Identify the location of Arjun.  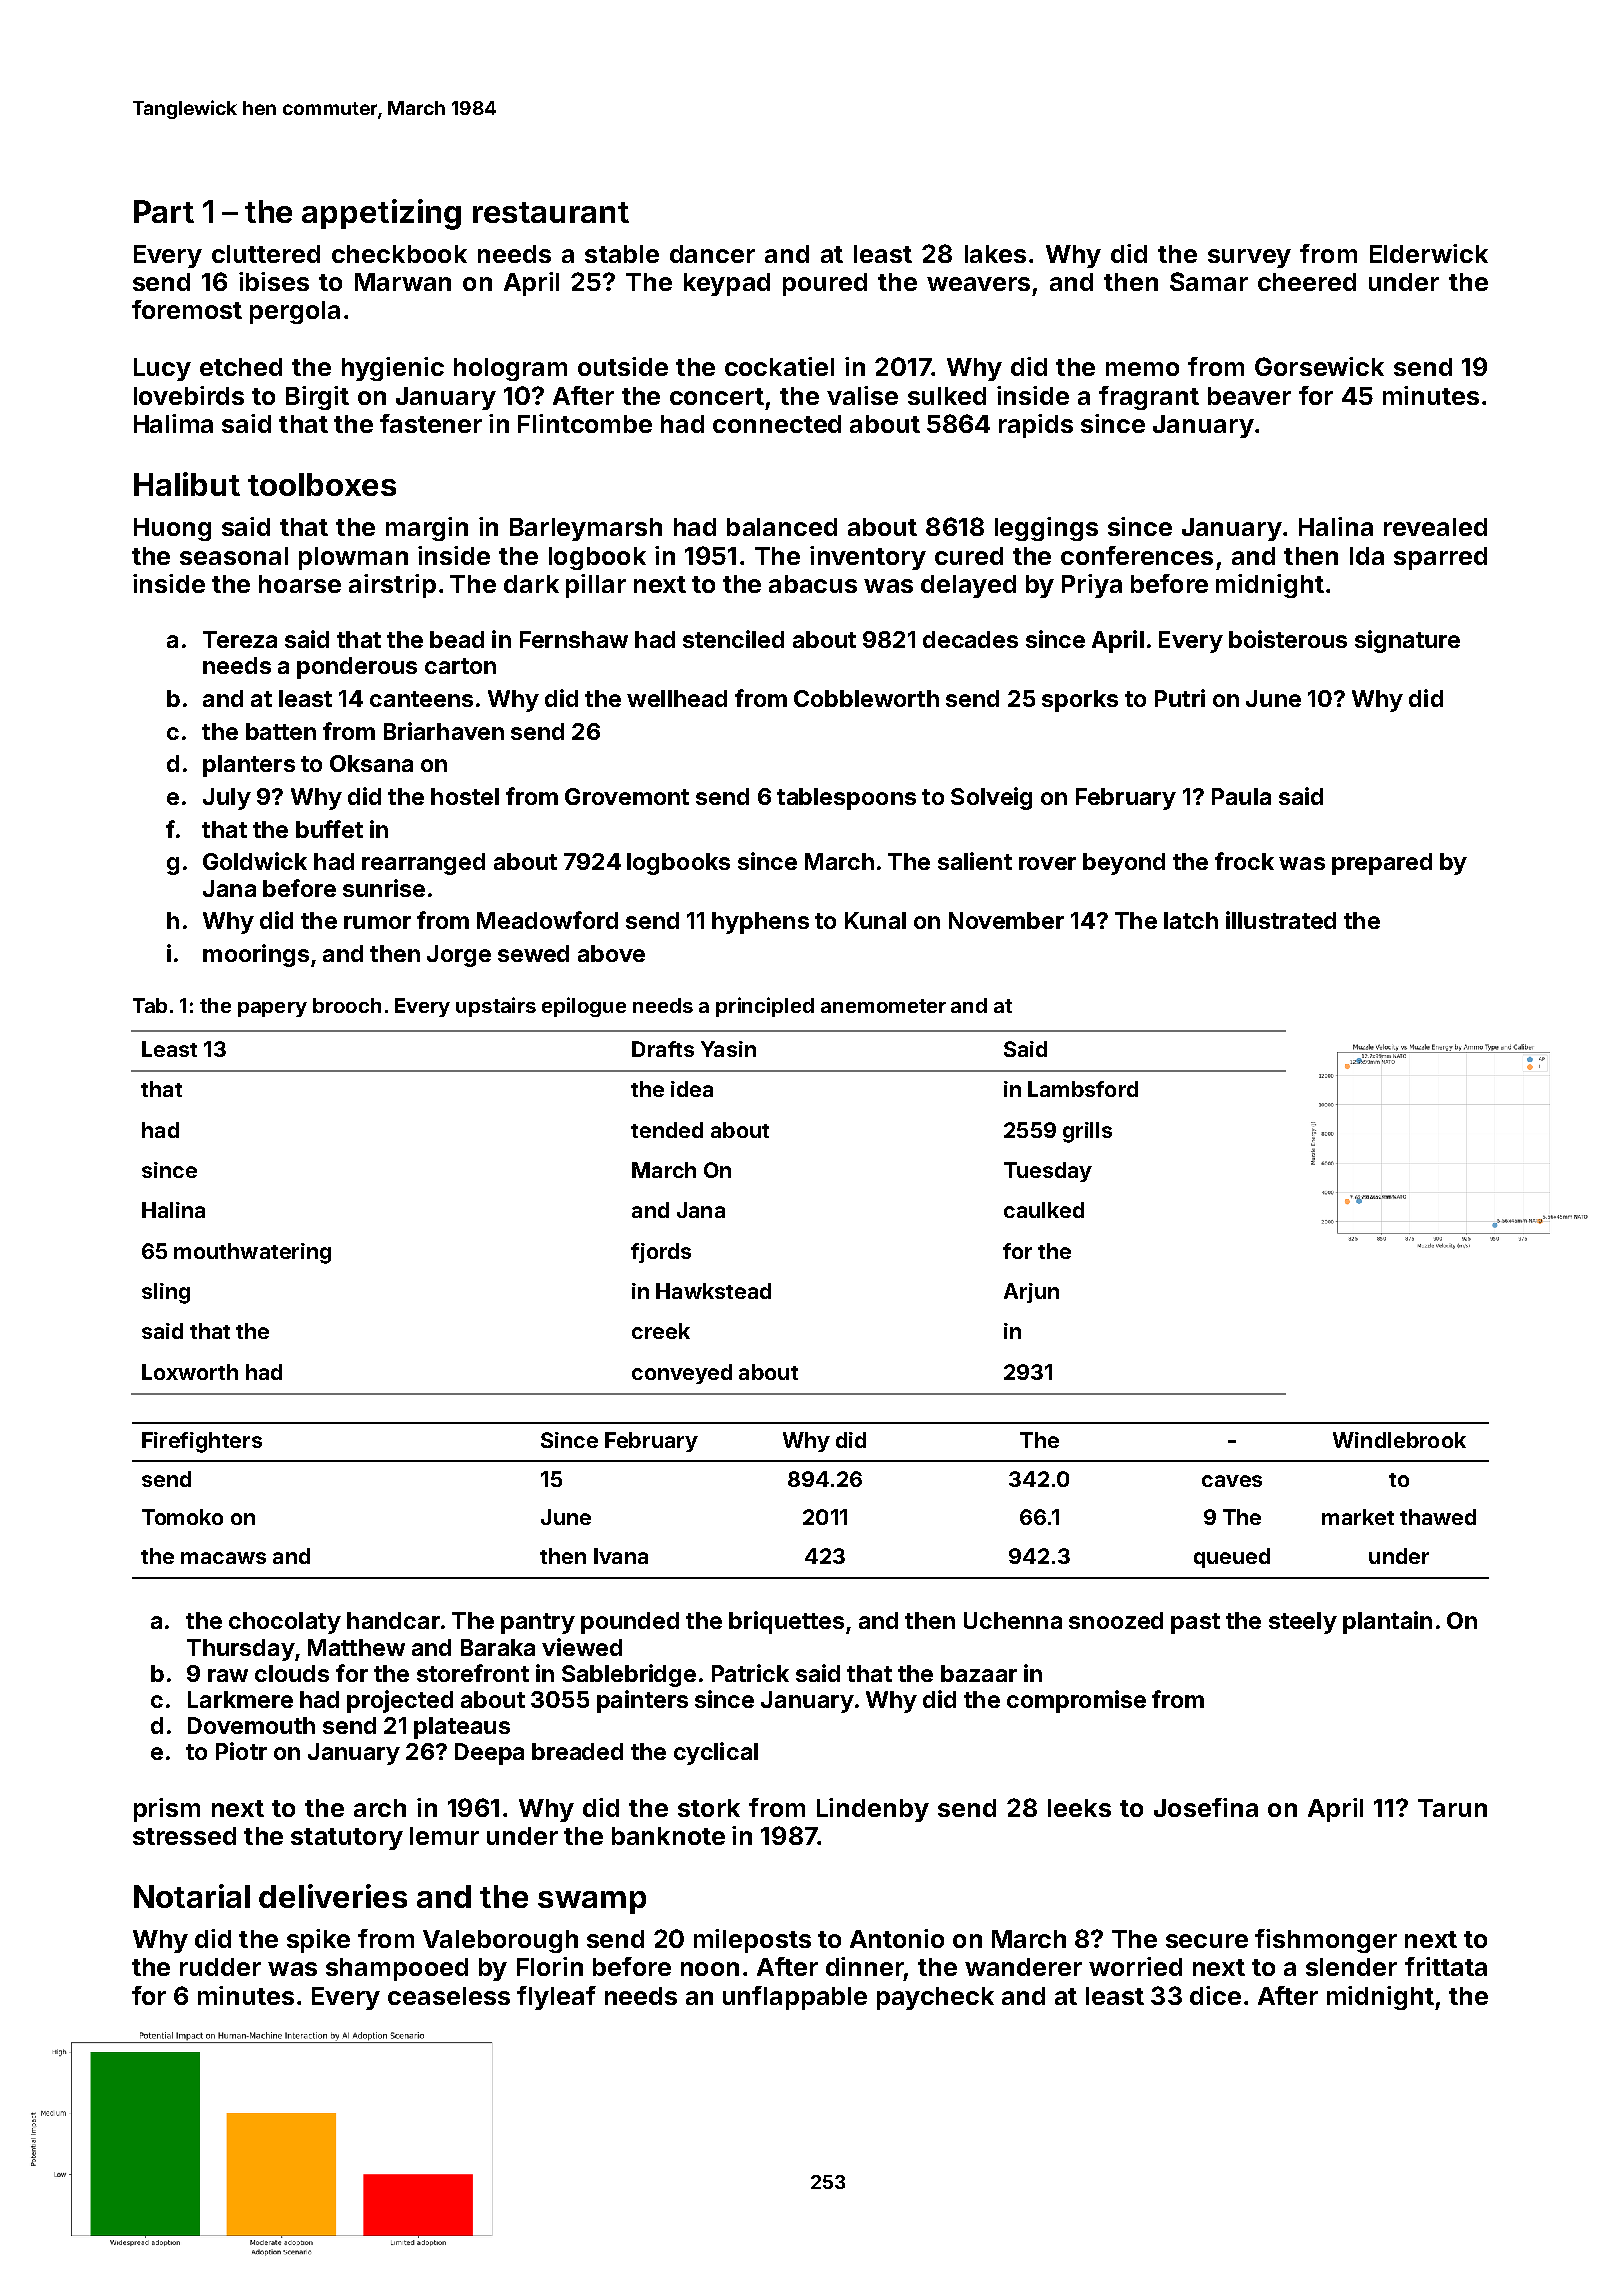
(1031, 1293).
